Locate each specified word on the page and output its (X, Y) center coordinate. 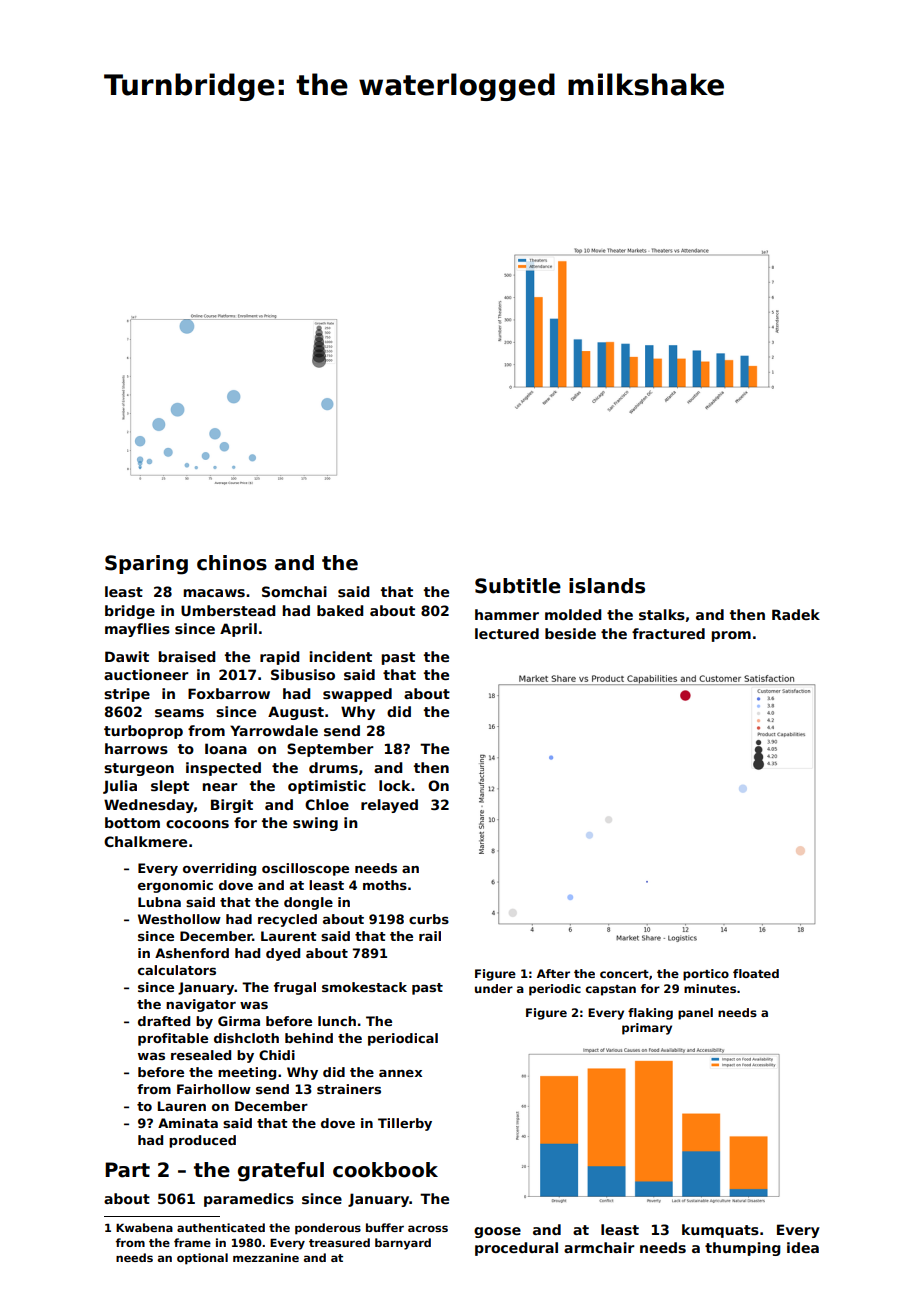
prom (731, 636)
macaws (214, 593)
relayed (389, 806)
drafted (164, 1021)
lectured (507, 633)
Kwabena (144, 1227)
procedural (516, 1249)
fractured (668, 633)
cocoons (197, 824)
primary (647, 1029)
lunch (337, 1021)
